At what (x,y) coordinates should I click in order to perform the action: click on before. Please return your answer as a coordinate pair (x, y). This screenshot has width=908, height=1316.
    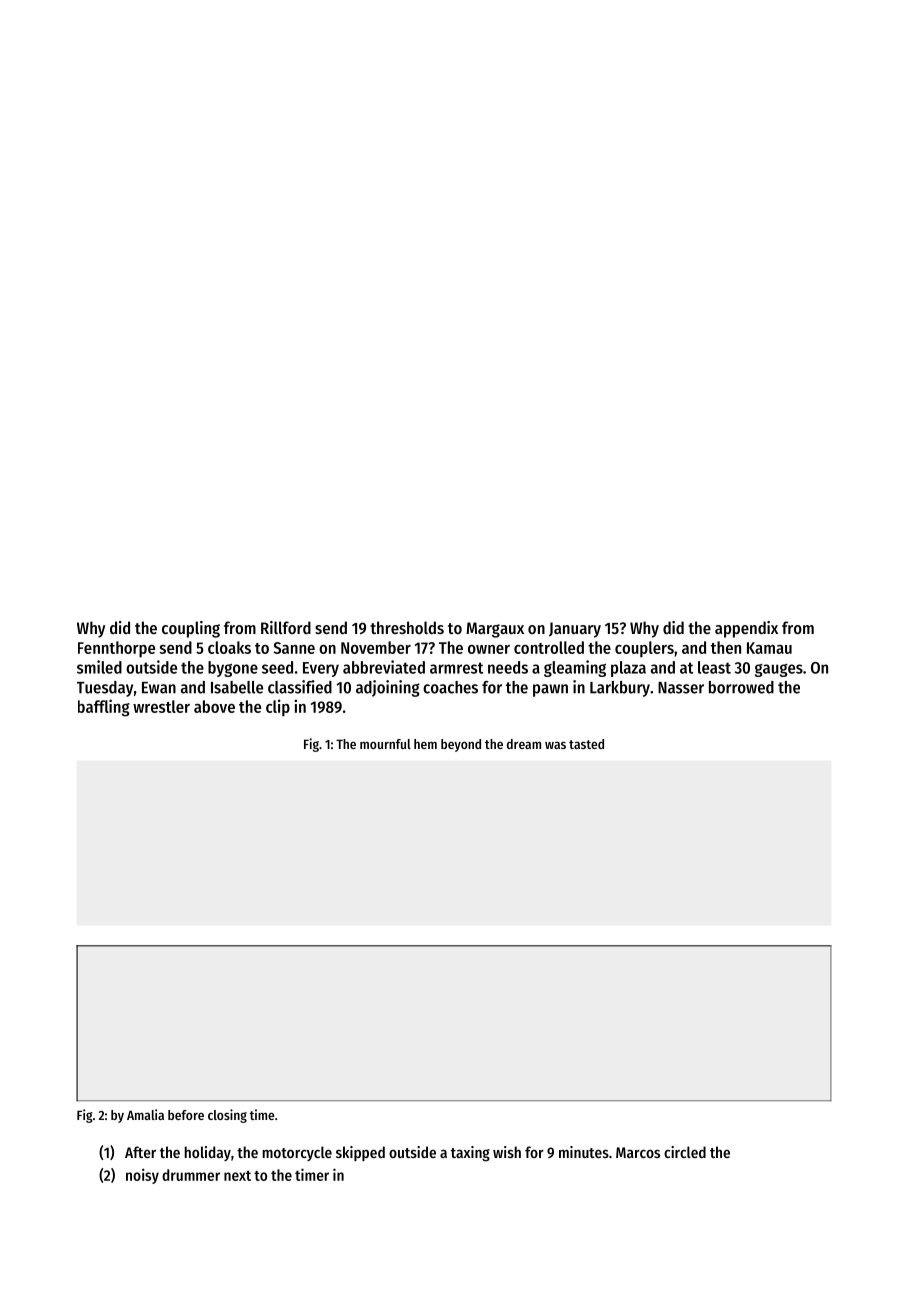
    Looking at the image, I should click on (186, 1115).
